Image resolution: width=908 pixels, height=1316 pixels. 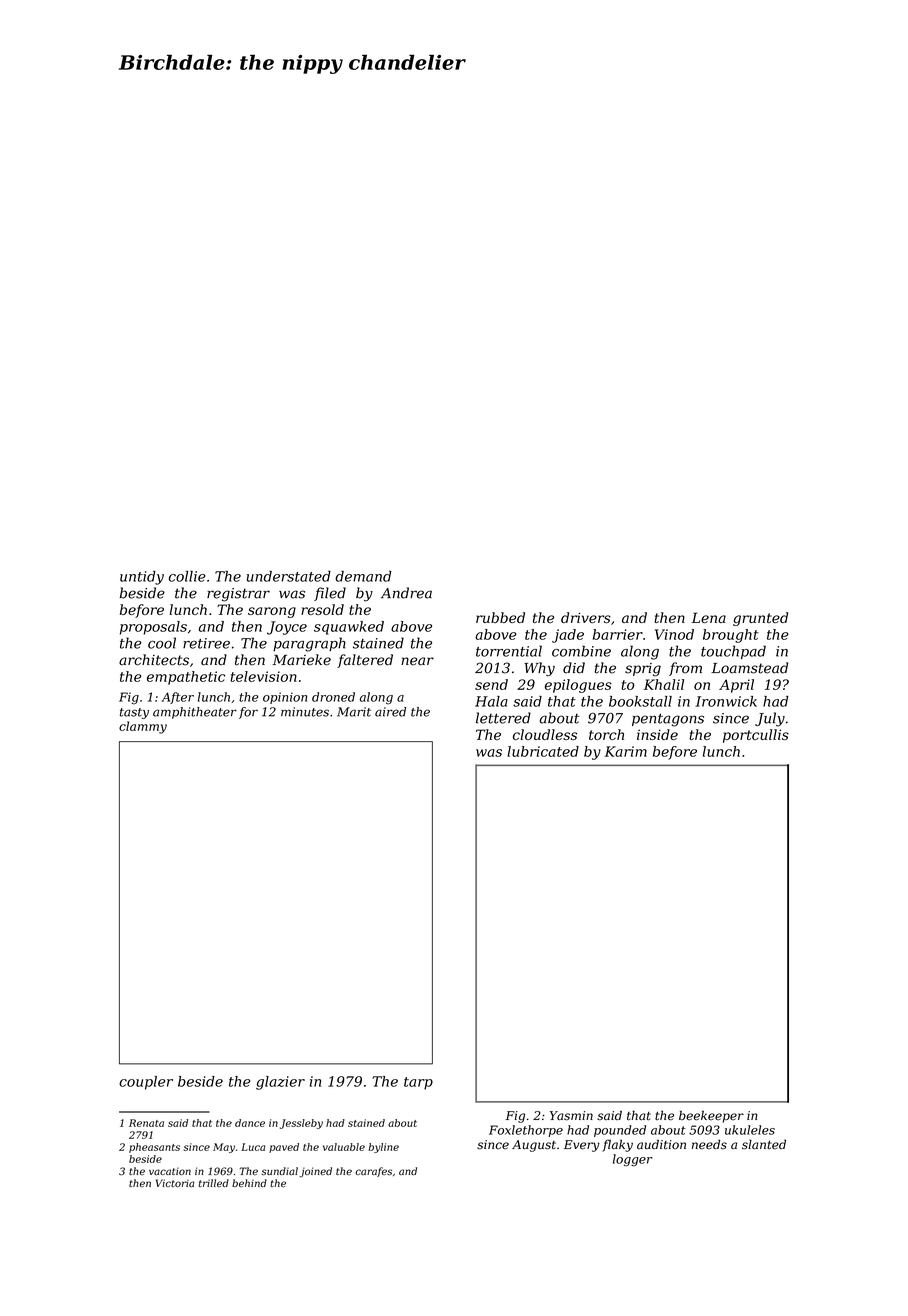 What do you see at coordinates (756, 736) in the screenshot?
I see `portcullis` at bounding box center [756, 736].
